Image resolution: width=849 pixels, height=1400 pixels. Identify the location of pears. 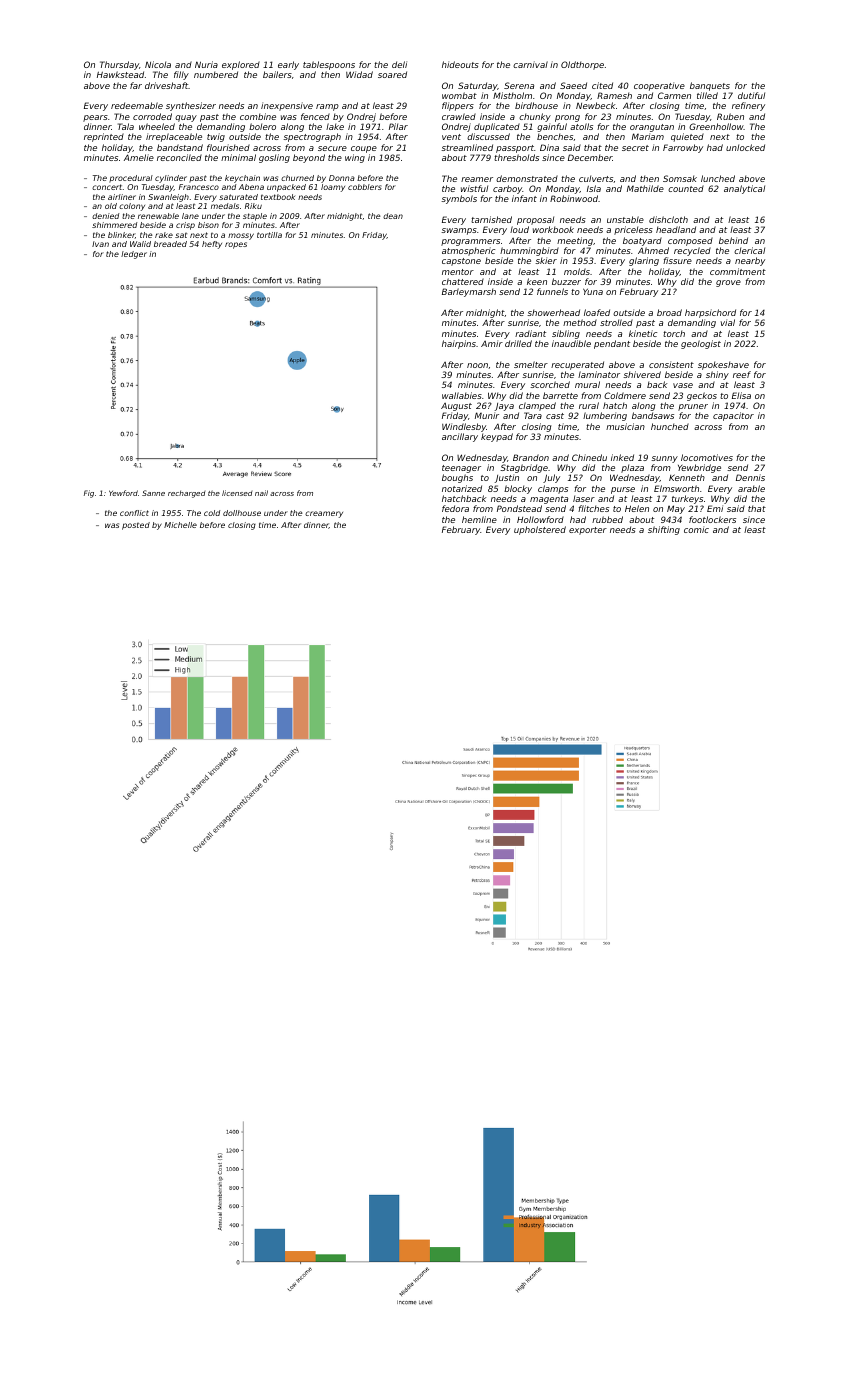
(95, 118).
